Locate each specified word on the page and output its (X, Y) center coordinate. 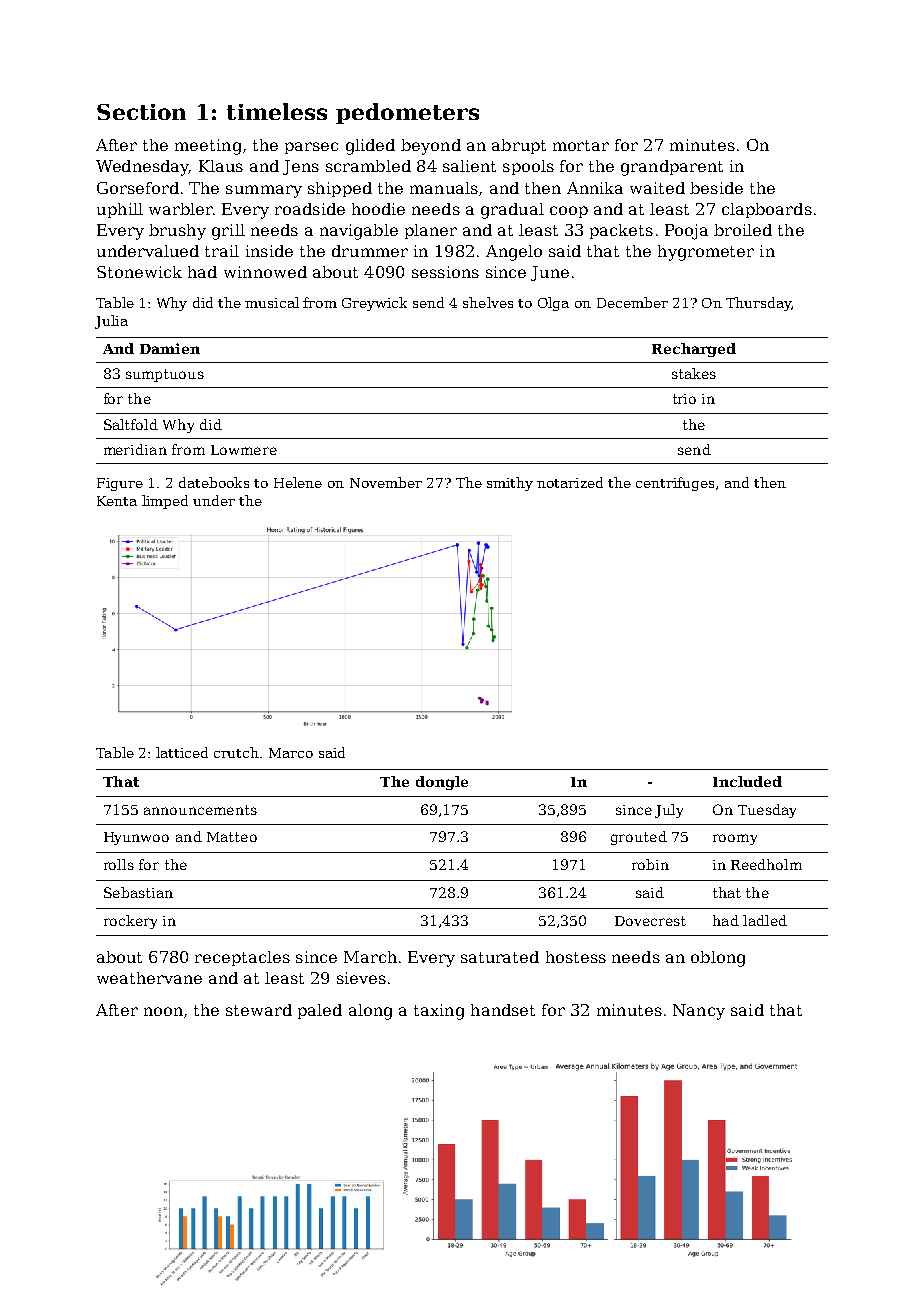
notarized (570, 482)
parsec (311, 148)
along (370, 1012)
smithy (510, 484)
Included (747, 781)
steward (259, 1010)
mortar (581, 145)
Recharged (694, 350)
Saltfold (131, 424)
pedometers (407, 113)
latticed (182, 752)
